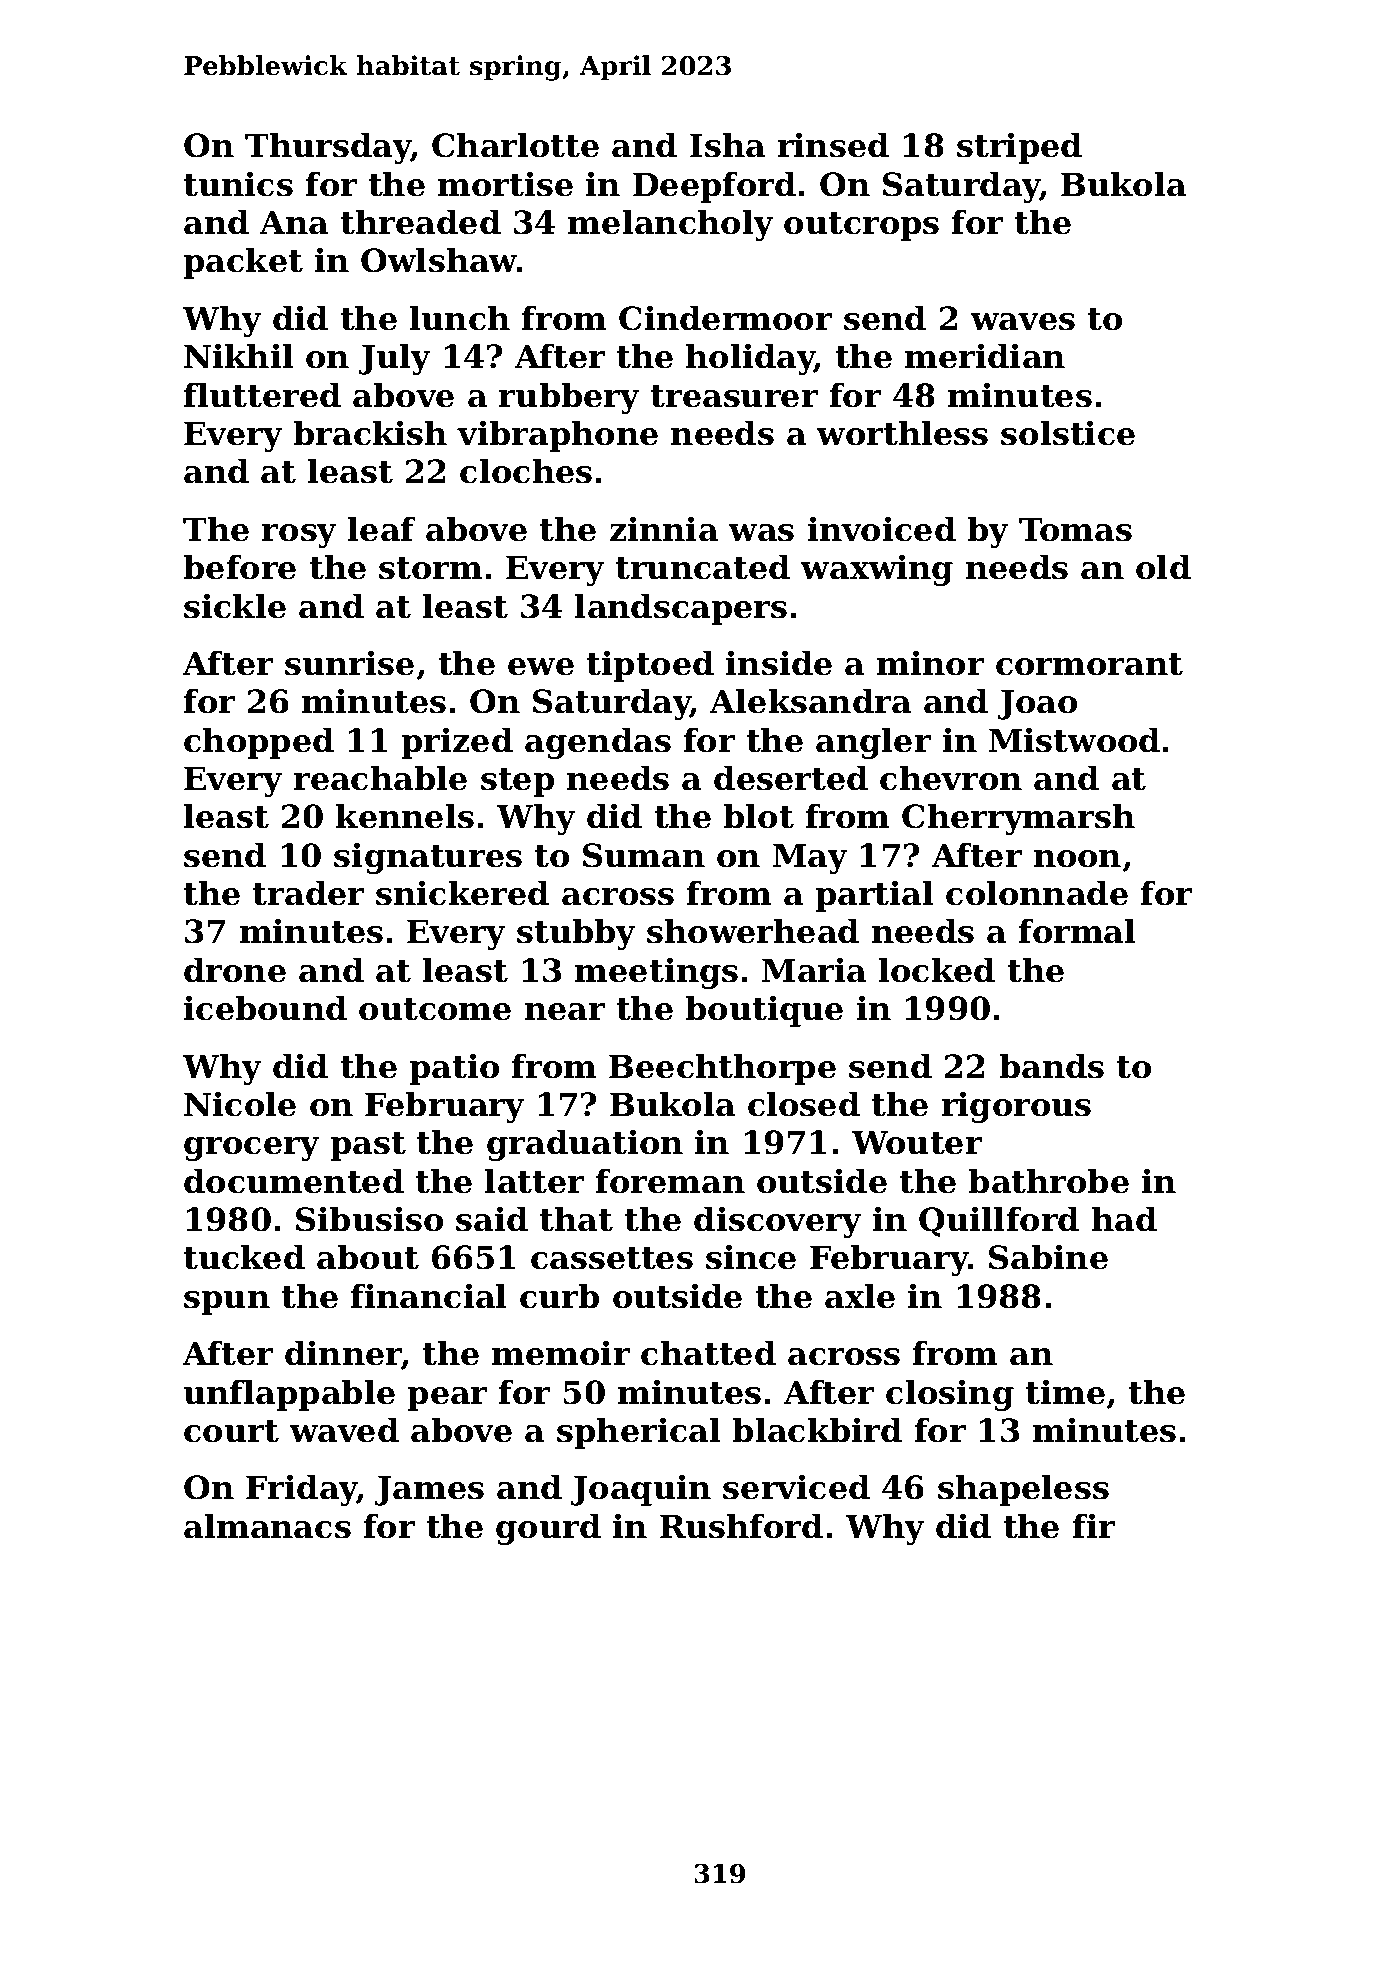 The width and height of the document is (1386, 1969). Describe the element at coordinates (515, 145) in the document. I see `Charlotte` at that location.
